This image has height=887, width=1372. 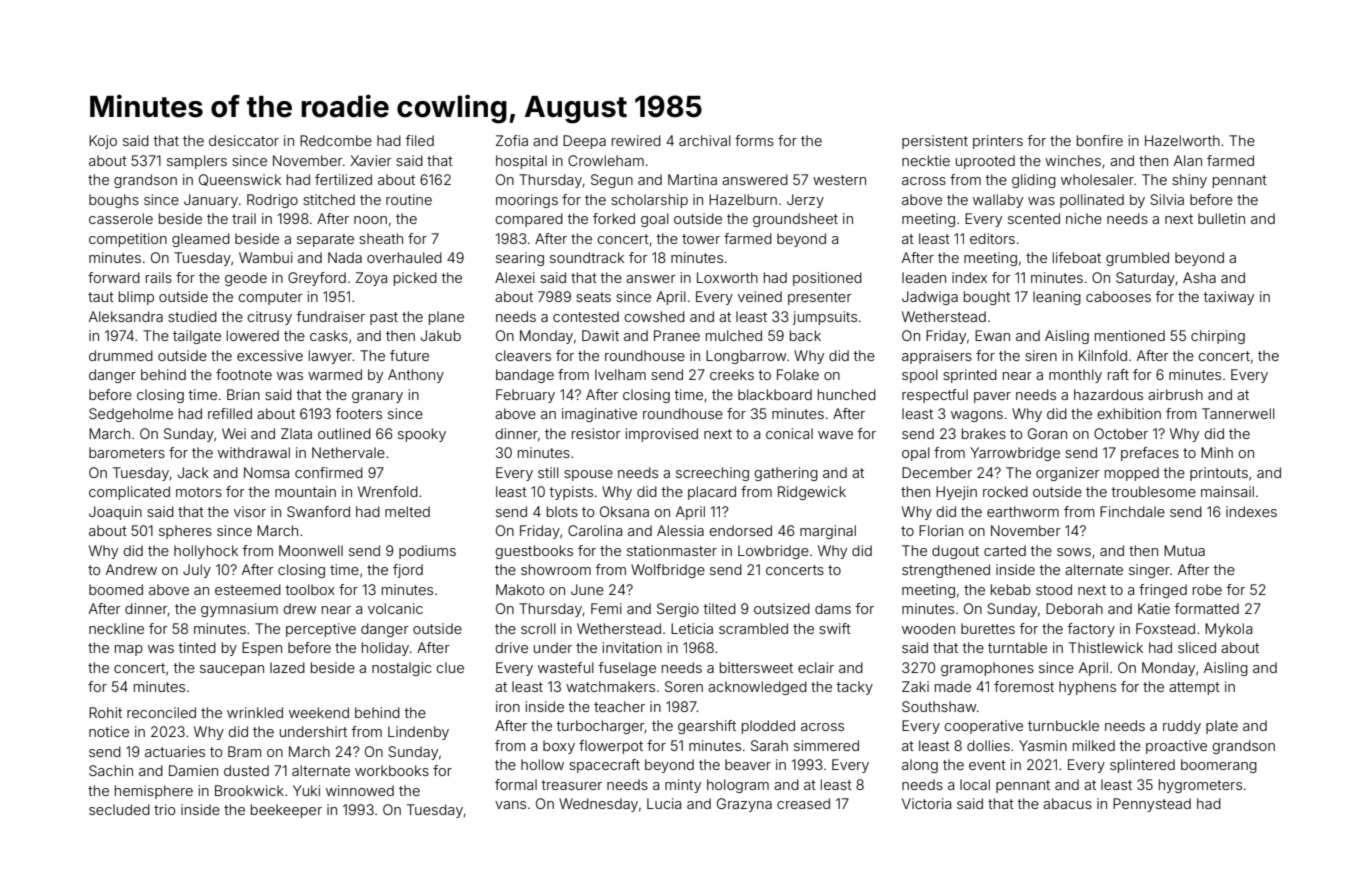 I want to click on withdrawal, so click(x=254, y=452).
